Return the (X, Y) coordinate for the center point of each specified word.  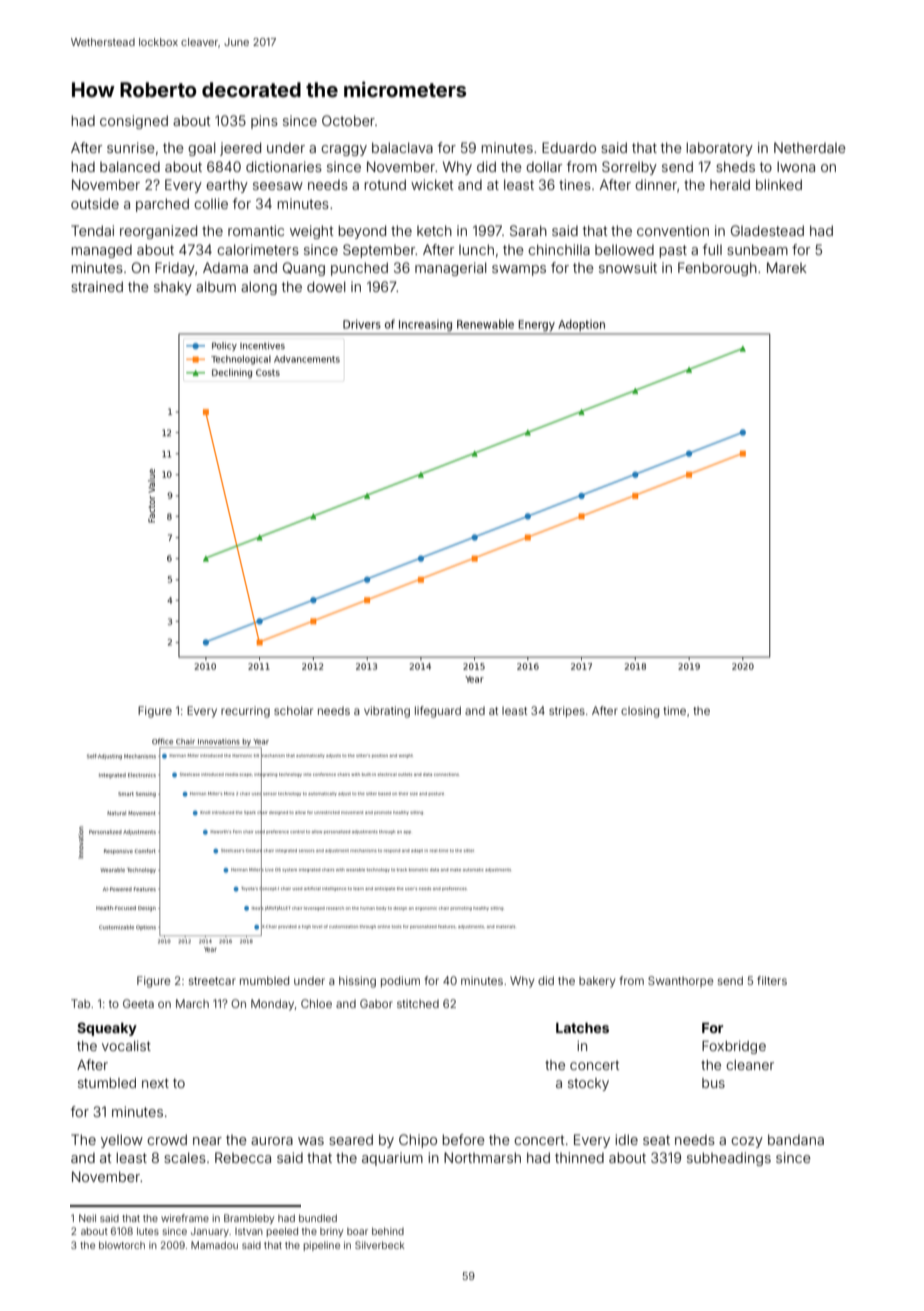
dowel (326, 286)
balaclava (402, 147)
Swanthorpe (681, 981)
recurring (245, 712)
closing (640, 712)
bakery (597, 982)
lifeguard (438, 712)
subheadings (729, 1159)
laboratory (720, 149)
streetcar (212, 981)
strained (97, 286)
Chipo (418, 1141)
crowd (167, 1139)
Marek (787, 267)
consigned (134, 122)
